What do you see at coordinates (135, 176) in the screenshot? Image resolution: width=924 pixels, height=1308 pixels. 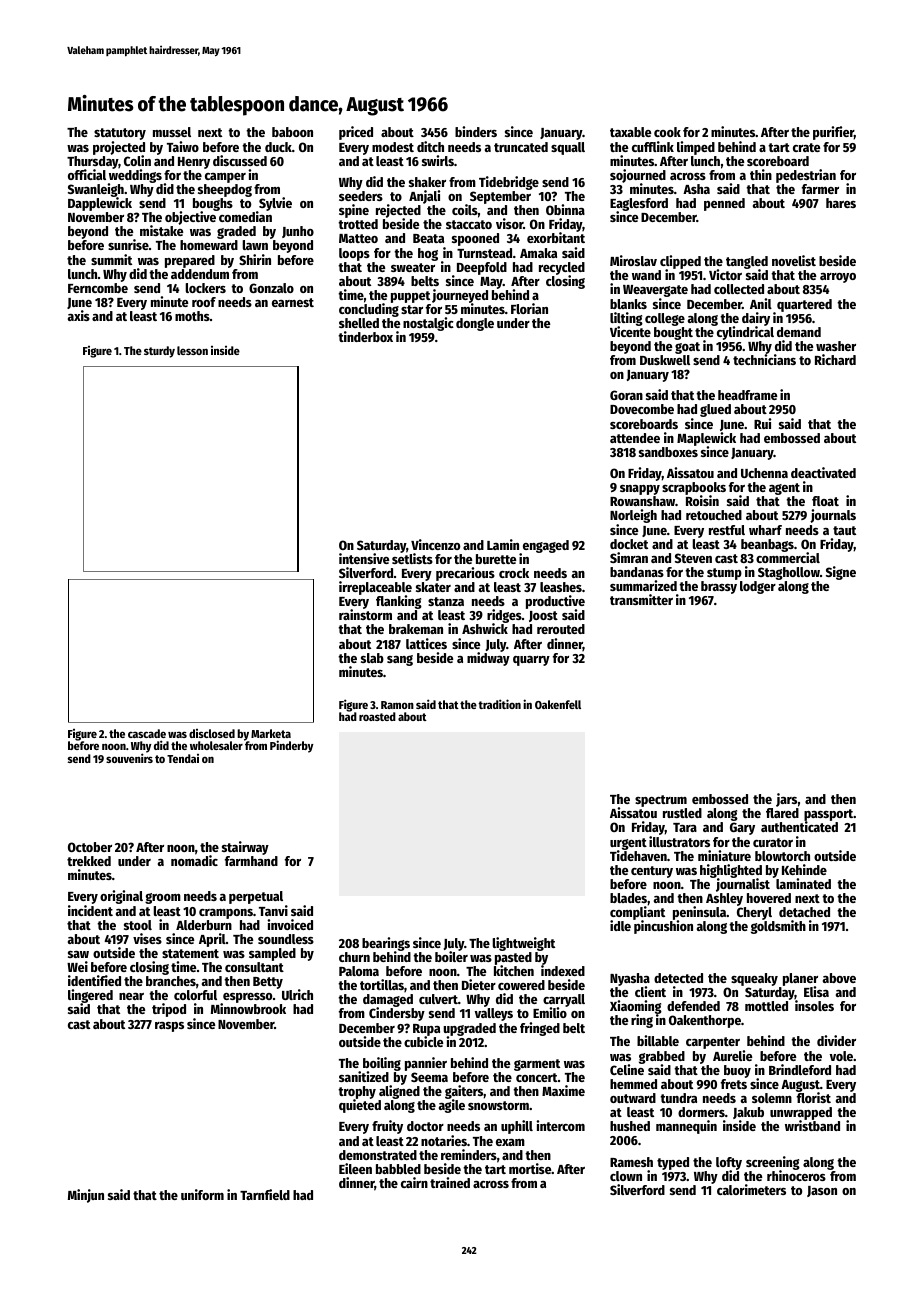 I see `weddings` at bounding box center [135, 176].
